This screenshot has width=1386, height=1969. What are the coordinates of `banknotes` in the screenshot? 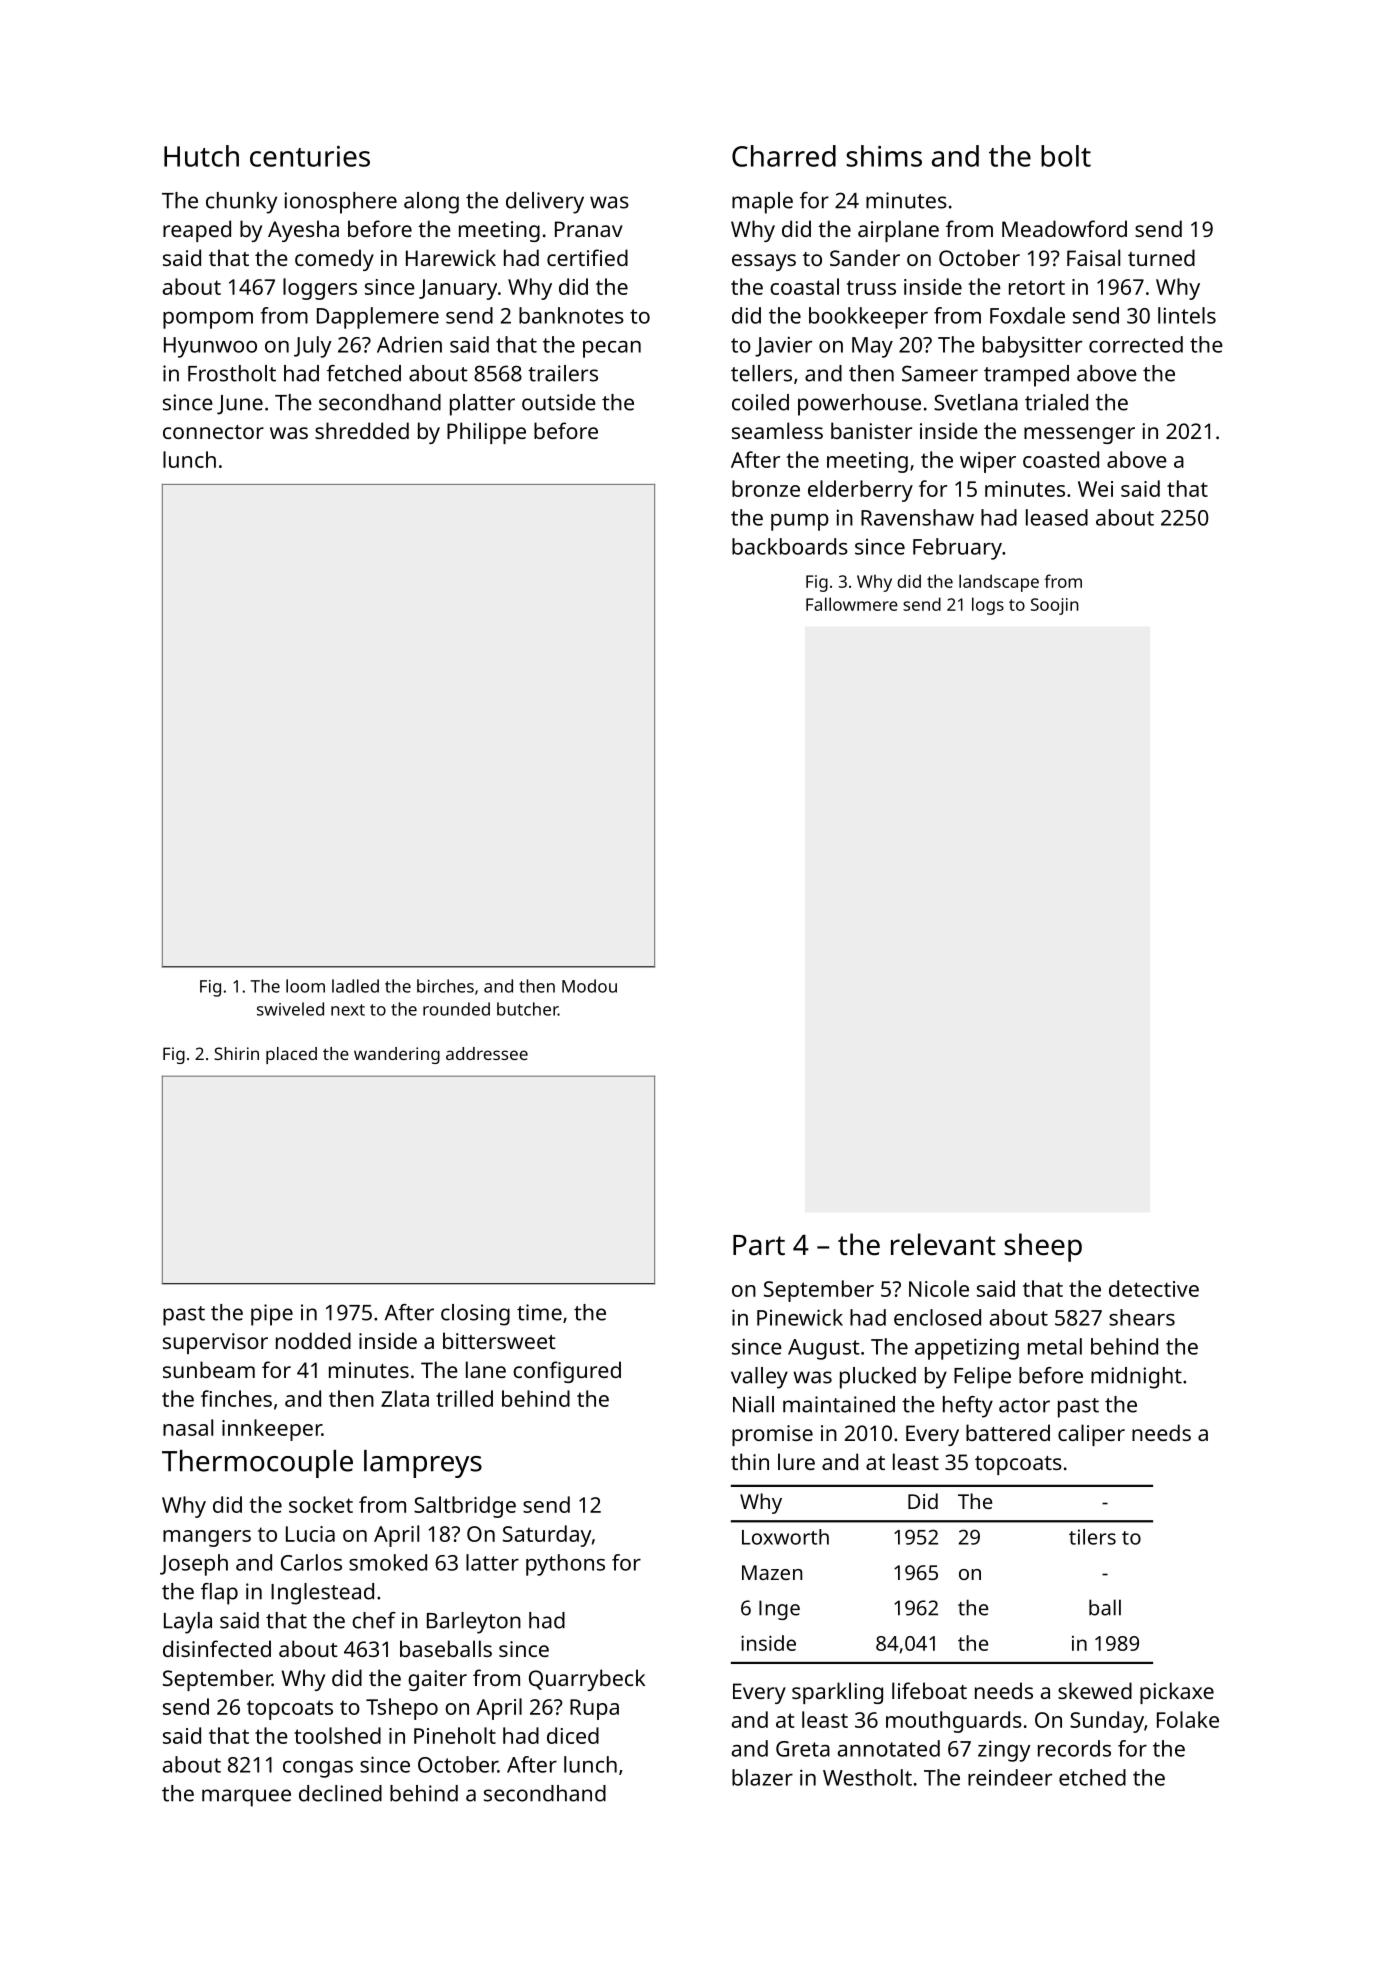 It's located at (571, 315).
